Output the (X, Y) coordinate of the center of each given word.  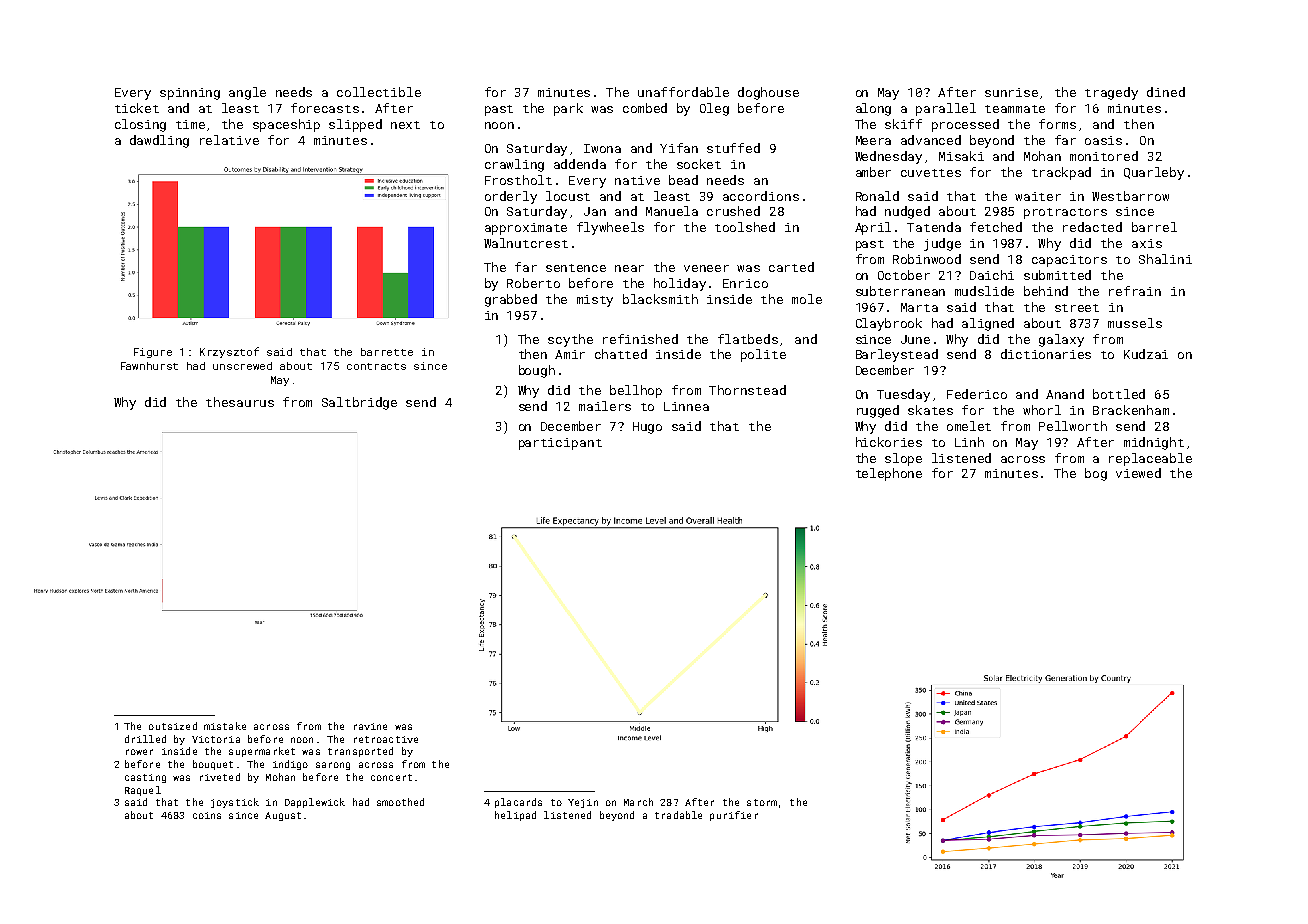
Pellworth (1073, 426)
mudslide (984, 291)
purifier (734, 816)
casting (145, 778)
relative (229, 140)
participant (560, 444)
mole (807, 299)
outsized (173, 726)
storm (762, 802)
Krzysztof (229, 352)
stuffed (733, 148)
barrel (1154, 227)
